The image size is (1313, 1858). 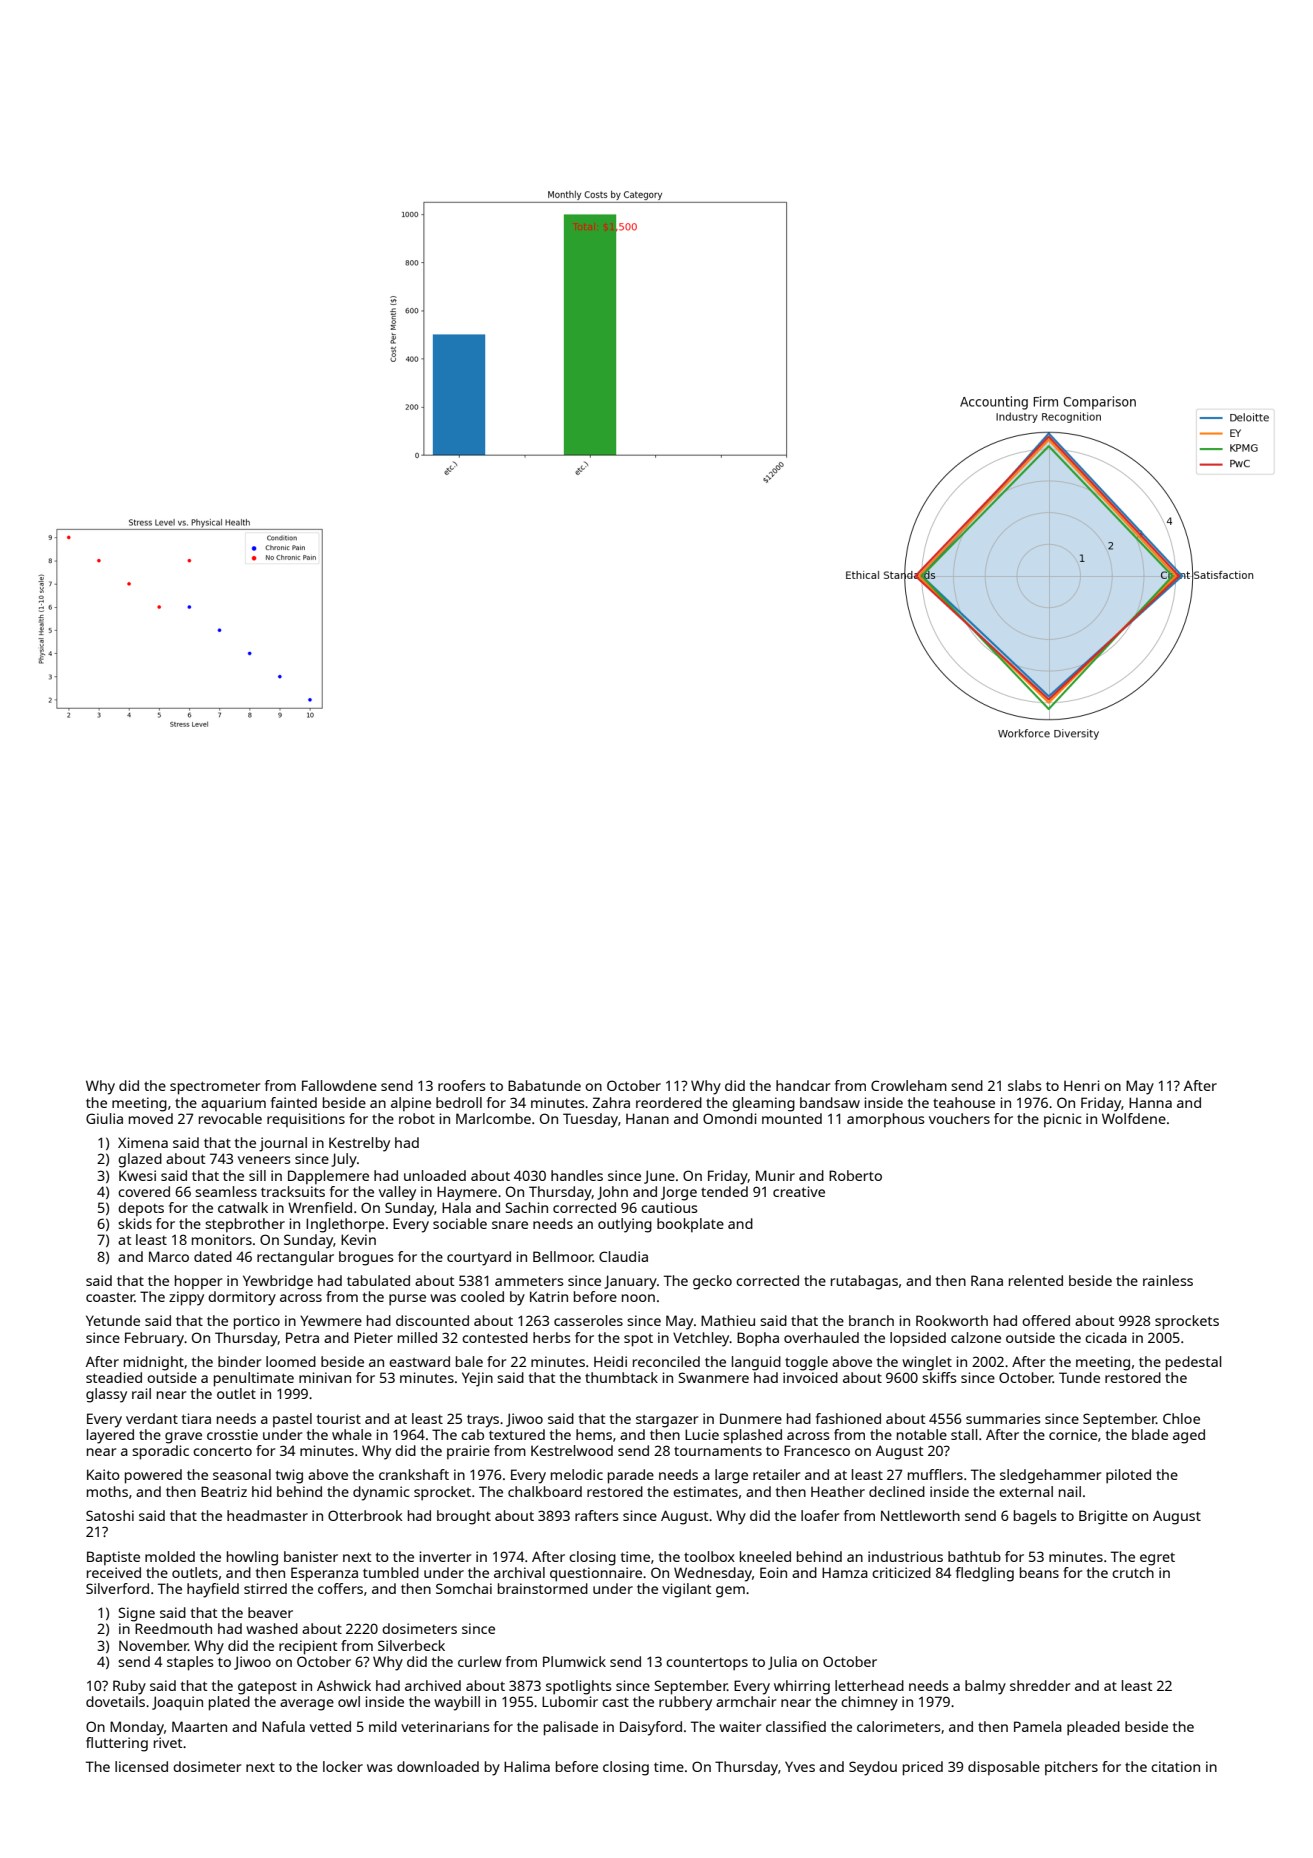 What do you see at coordinates (114, 1572) in the page?
I see `received` at bounding box center [114, 1572].
